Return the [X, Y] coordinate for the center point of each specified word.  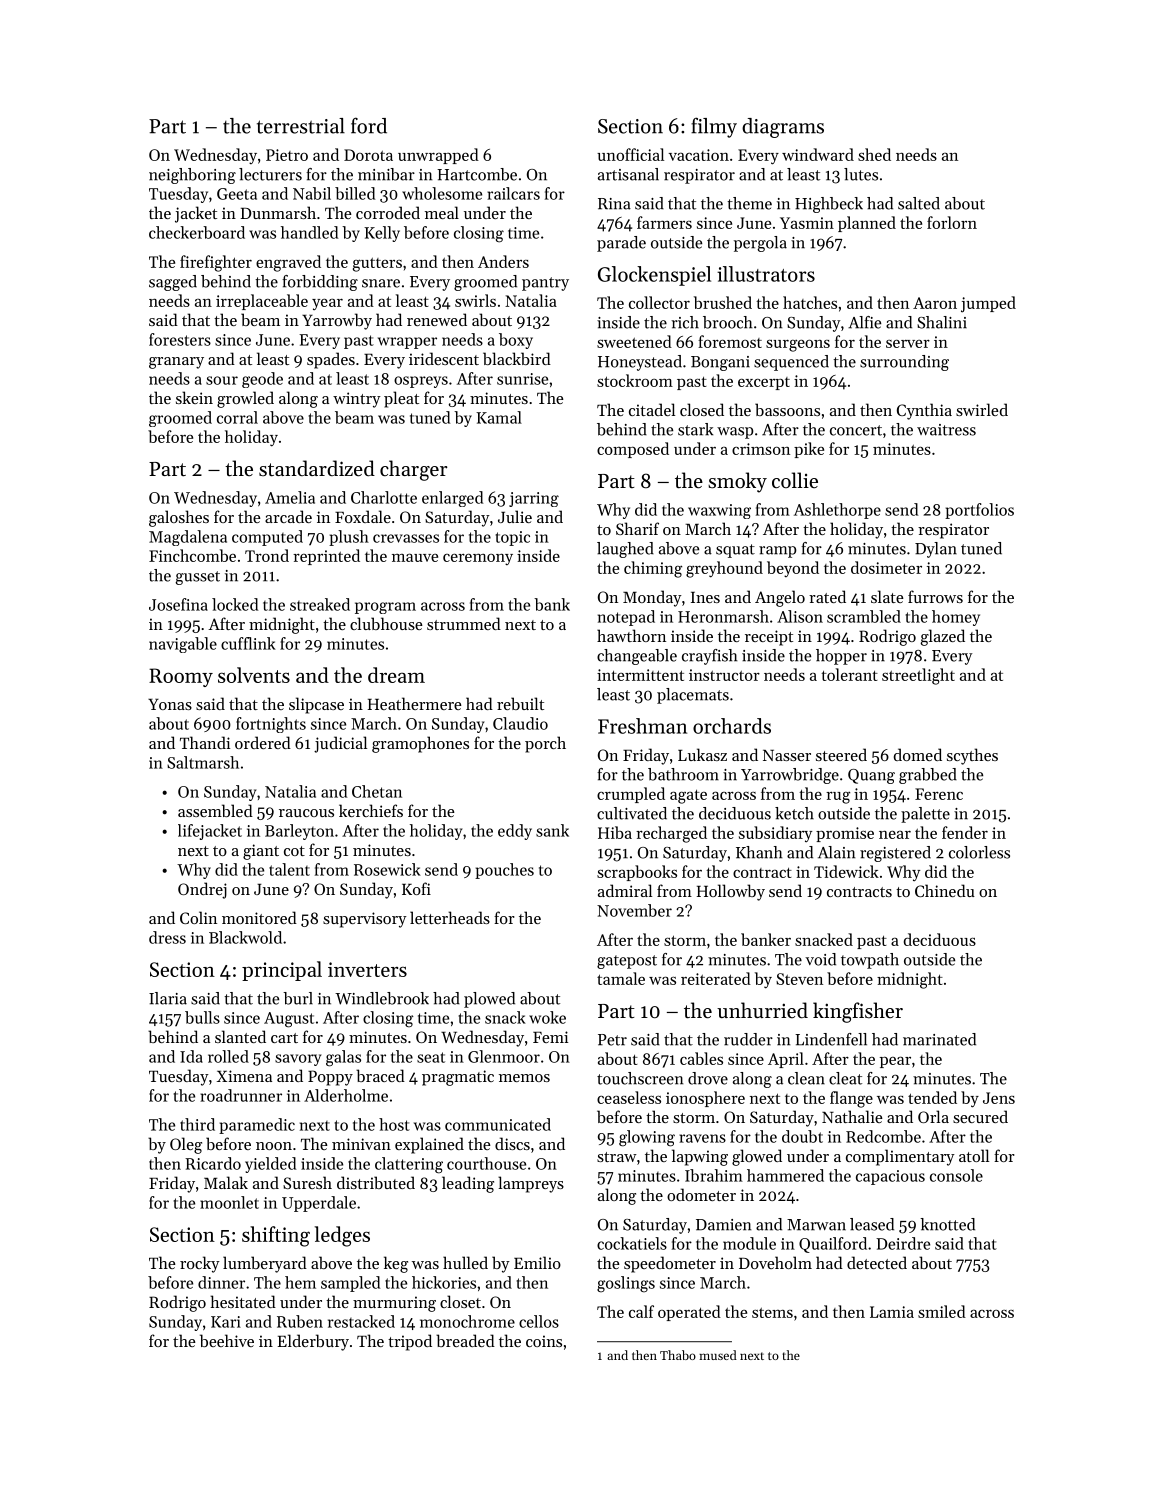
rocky [200, 1264]
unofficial [630, 154]
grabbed [928, 776]
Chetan [377, 791]
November [634, 910]
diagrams [783, 128]
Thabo [678, 1355]
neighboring [192, 176]
